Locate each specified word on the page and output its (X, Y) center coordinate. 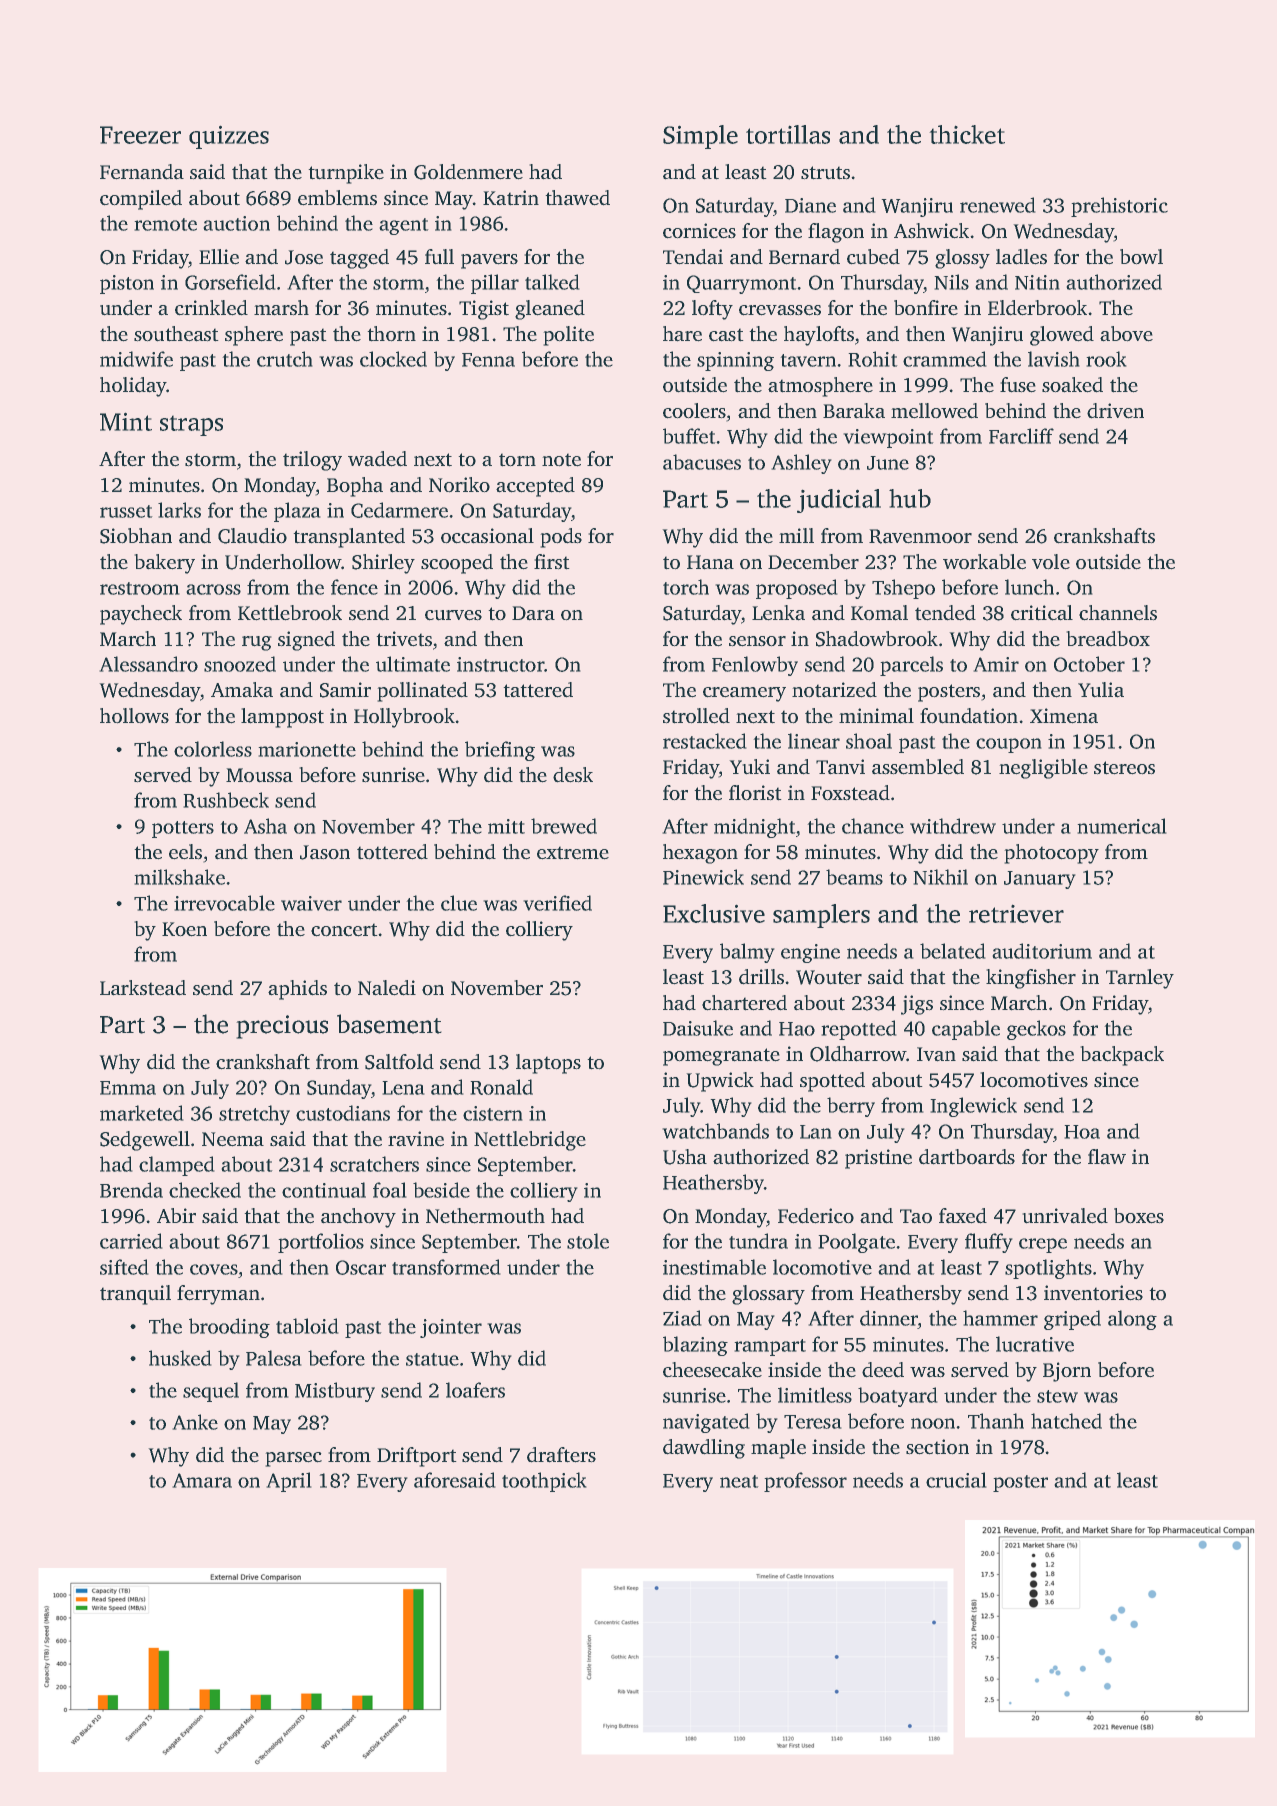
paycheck (141, 615)
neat (739, 1481)
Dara (533, 613)
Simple (700, 137)
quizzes (229, 137)
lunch (1029, 587)
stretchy (254, 1115)
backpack (1122, 1056)
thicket (967, 134)
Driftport (417, 1457)
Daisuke (698, 1028)
